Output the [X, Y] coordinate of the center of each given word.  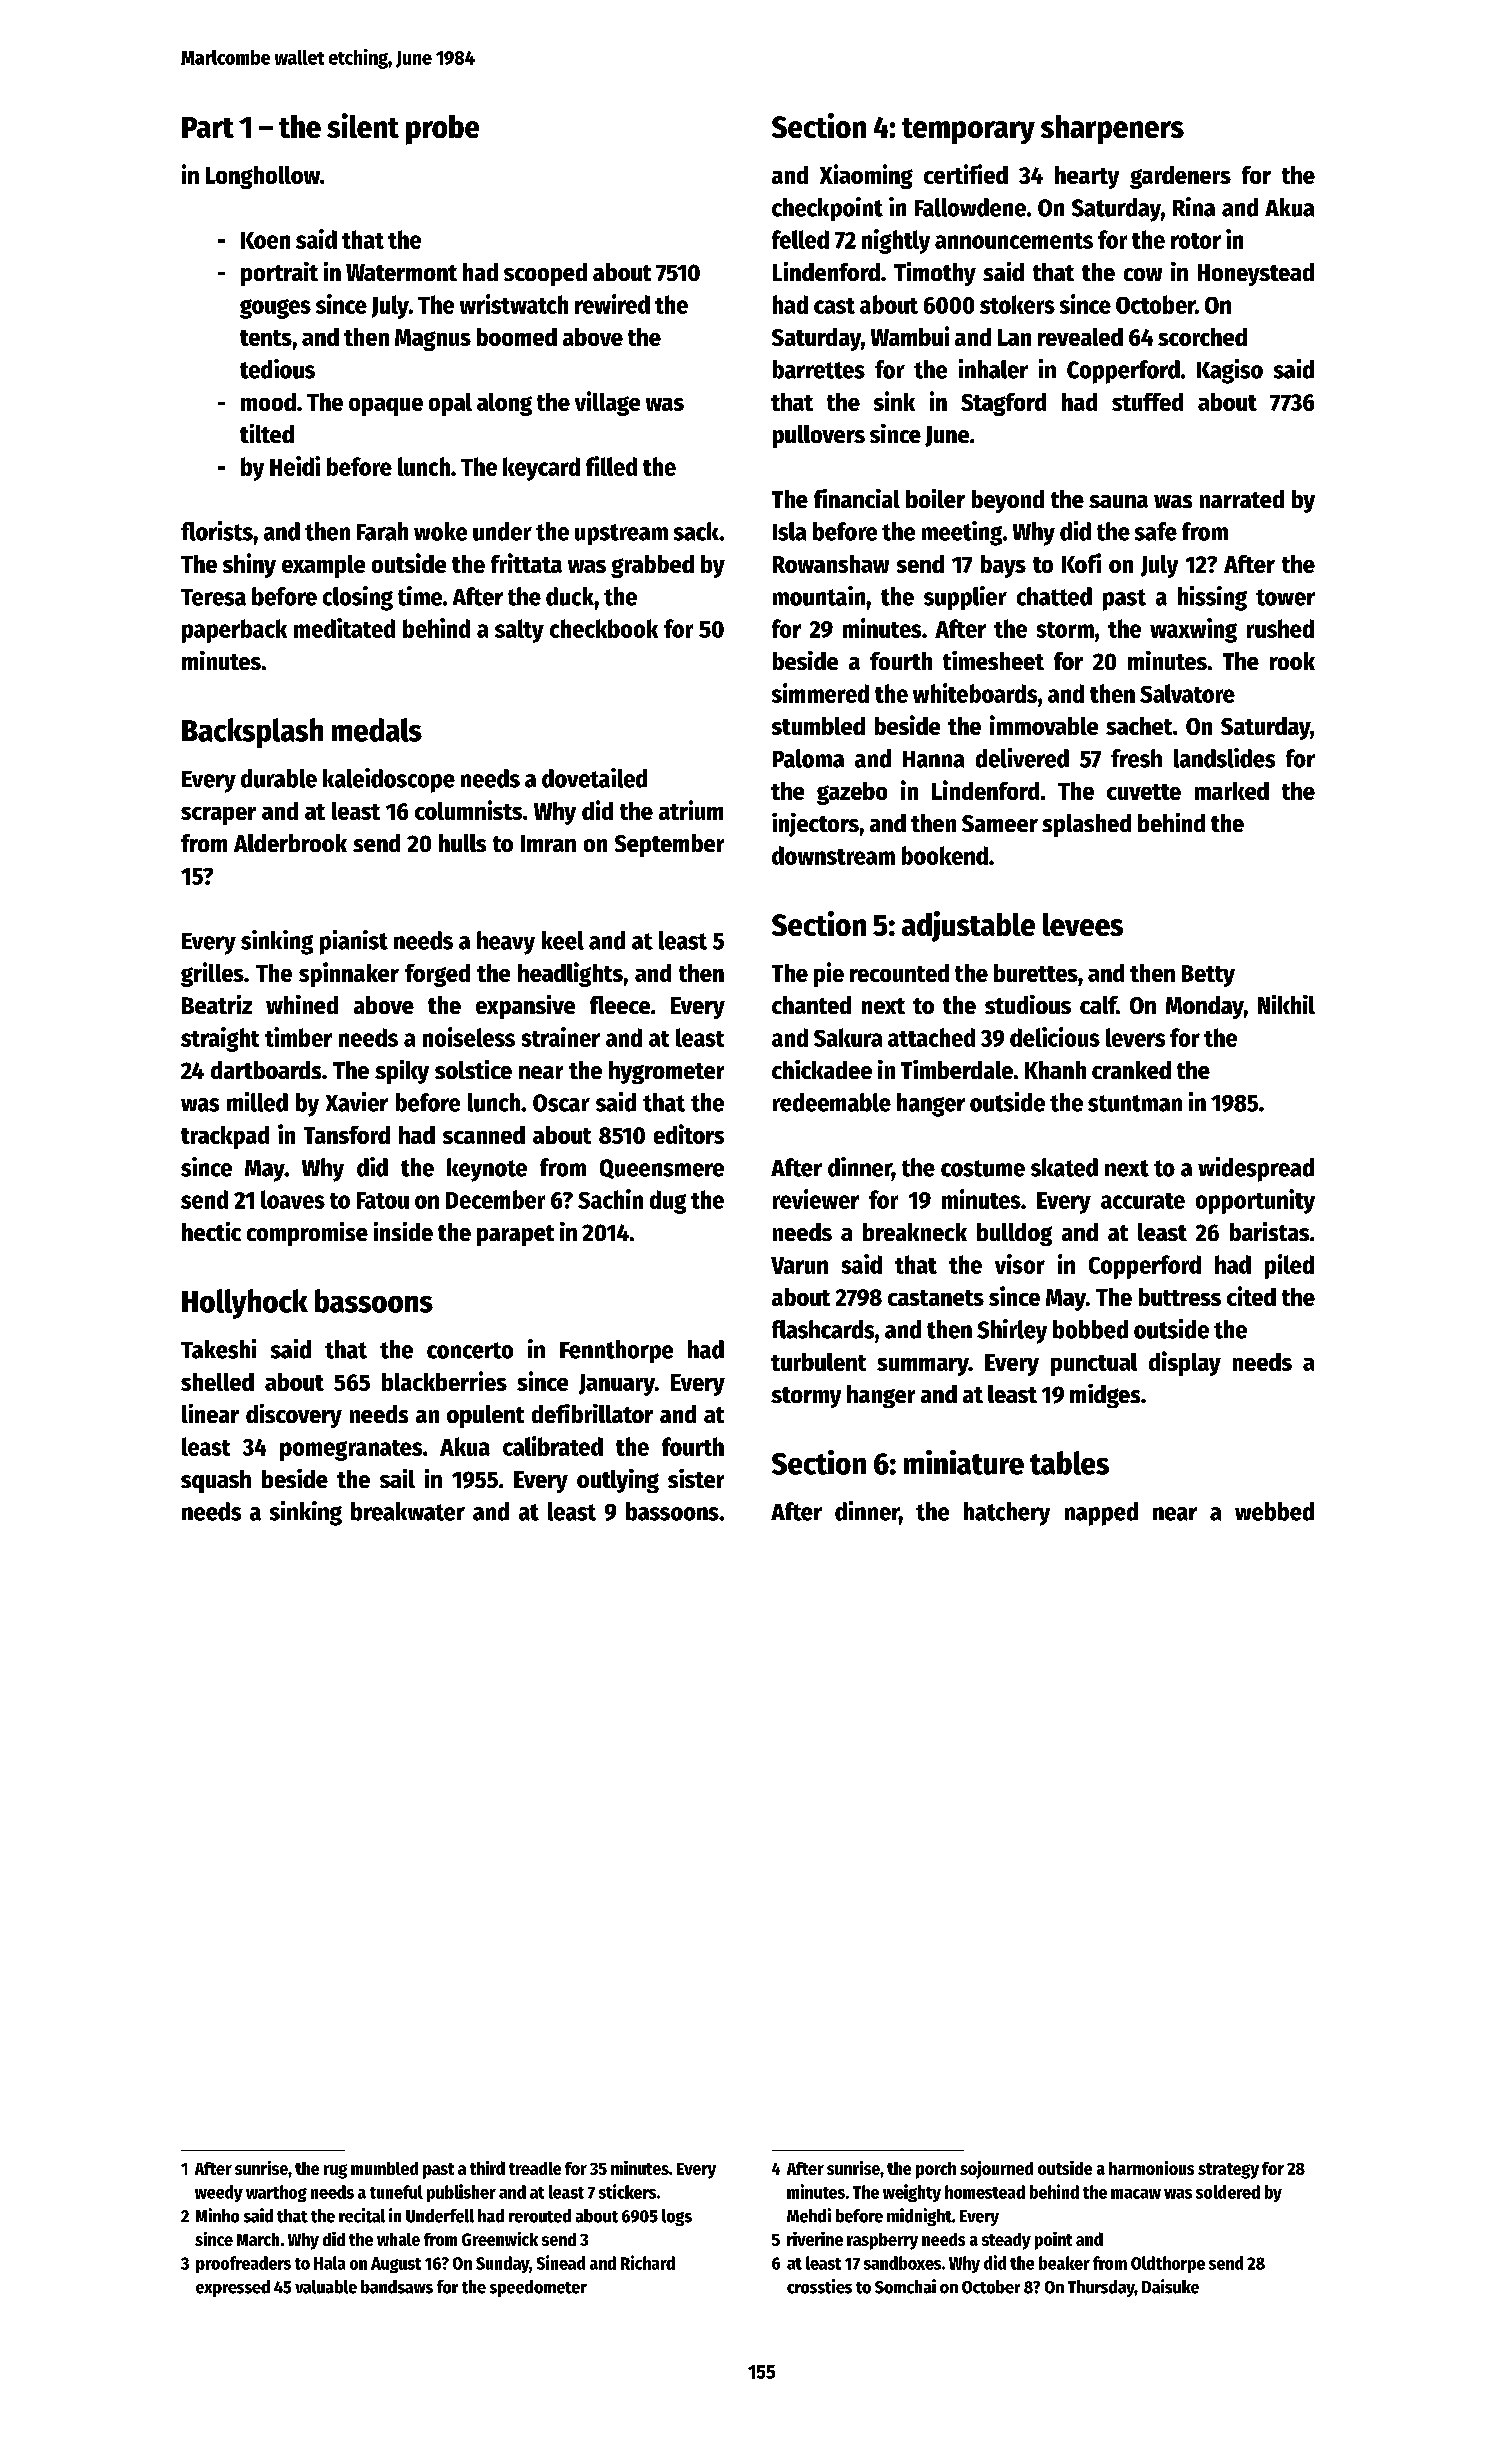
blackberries [444, 1381]
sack [696, 531]
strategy [1228, 2171]
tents [266, 338]
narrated [1242, 499]
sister [696, 1478]
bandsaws [397, 2287]
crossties [819, 2286]
